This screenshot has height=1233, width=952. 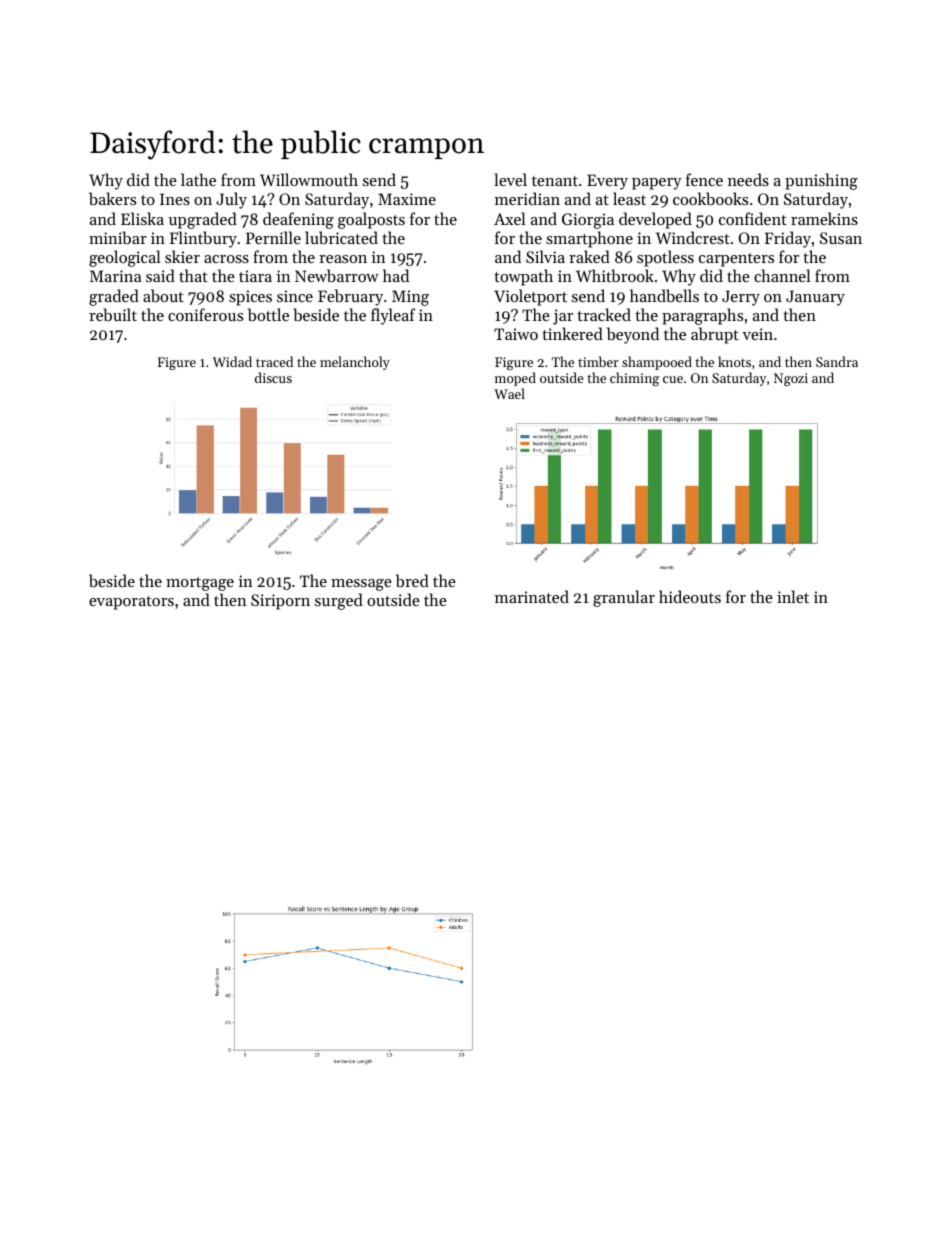 What do you see at coordinates (821, 181) in the screenshot?
I see `punishing` at bounding box center [821, 181].
